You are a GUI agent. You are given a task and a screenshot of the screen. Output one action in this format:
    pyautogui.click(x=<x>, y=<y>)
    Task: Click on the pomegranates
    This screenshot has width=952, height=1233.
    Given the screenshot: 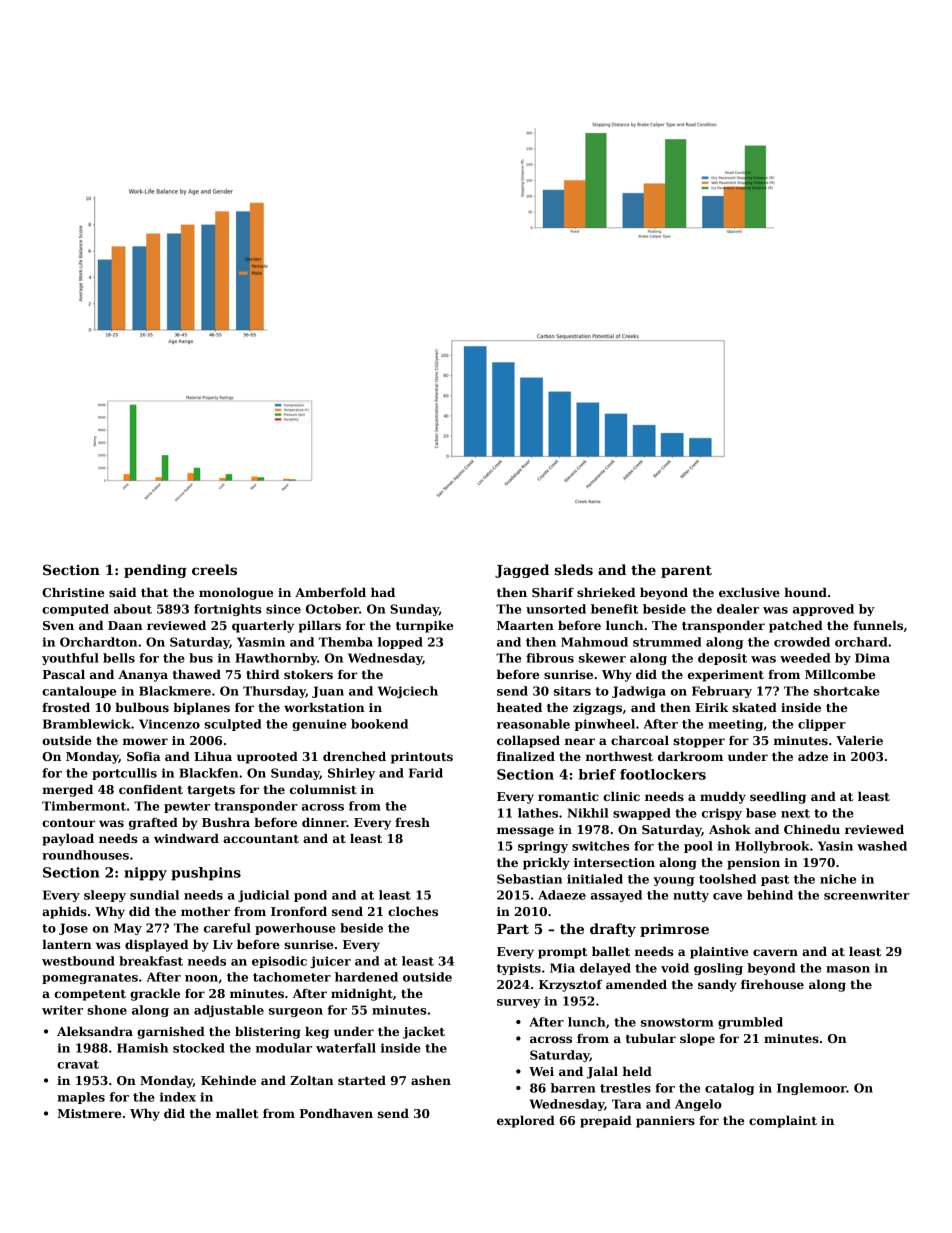 What is the action you would take?
    pyautogui.click(x=90, y=978)
